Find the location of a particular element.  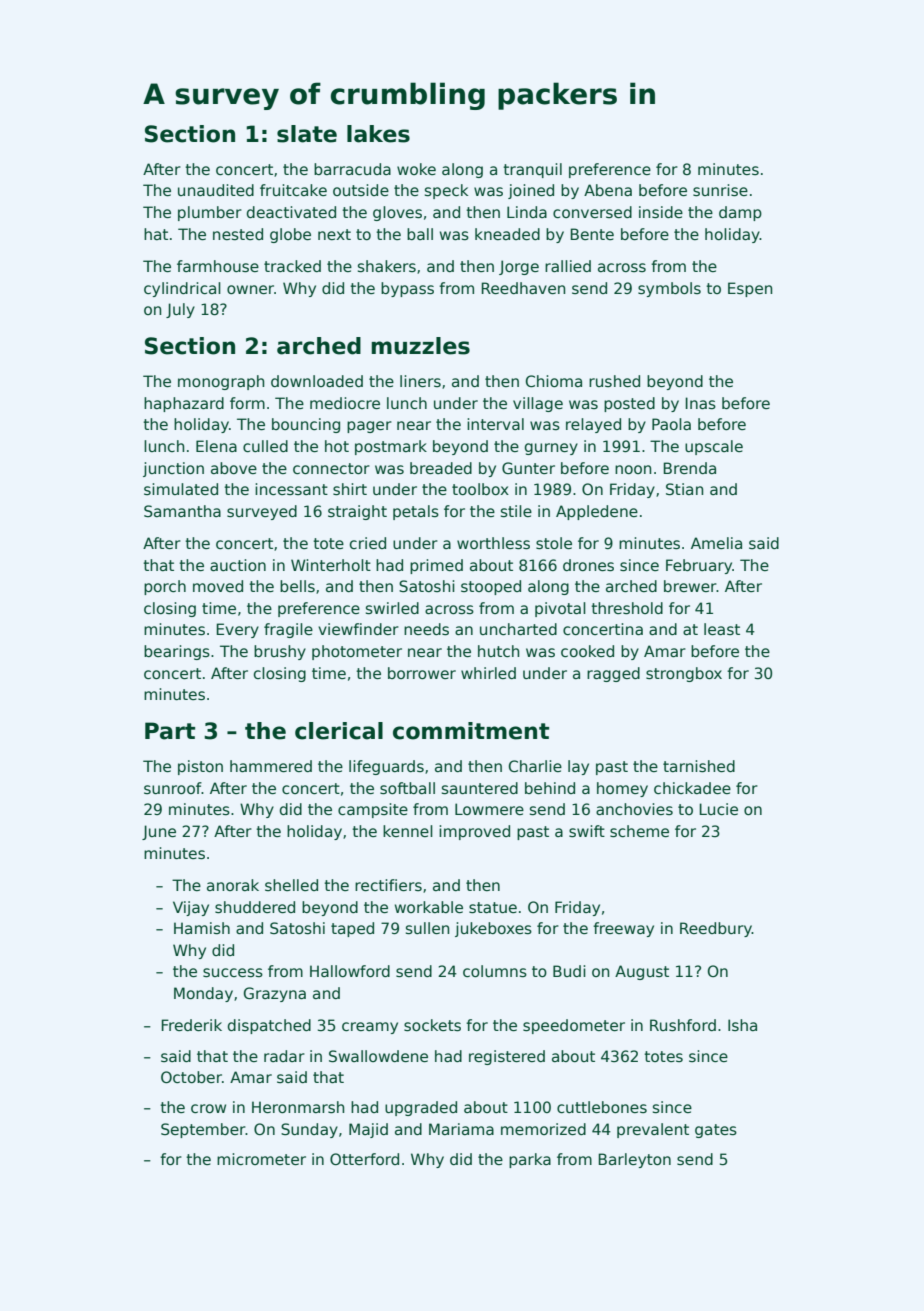

porch is located at coordinates (165, 587).
